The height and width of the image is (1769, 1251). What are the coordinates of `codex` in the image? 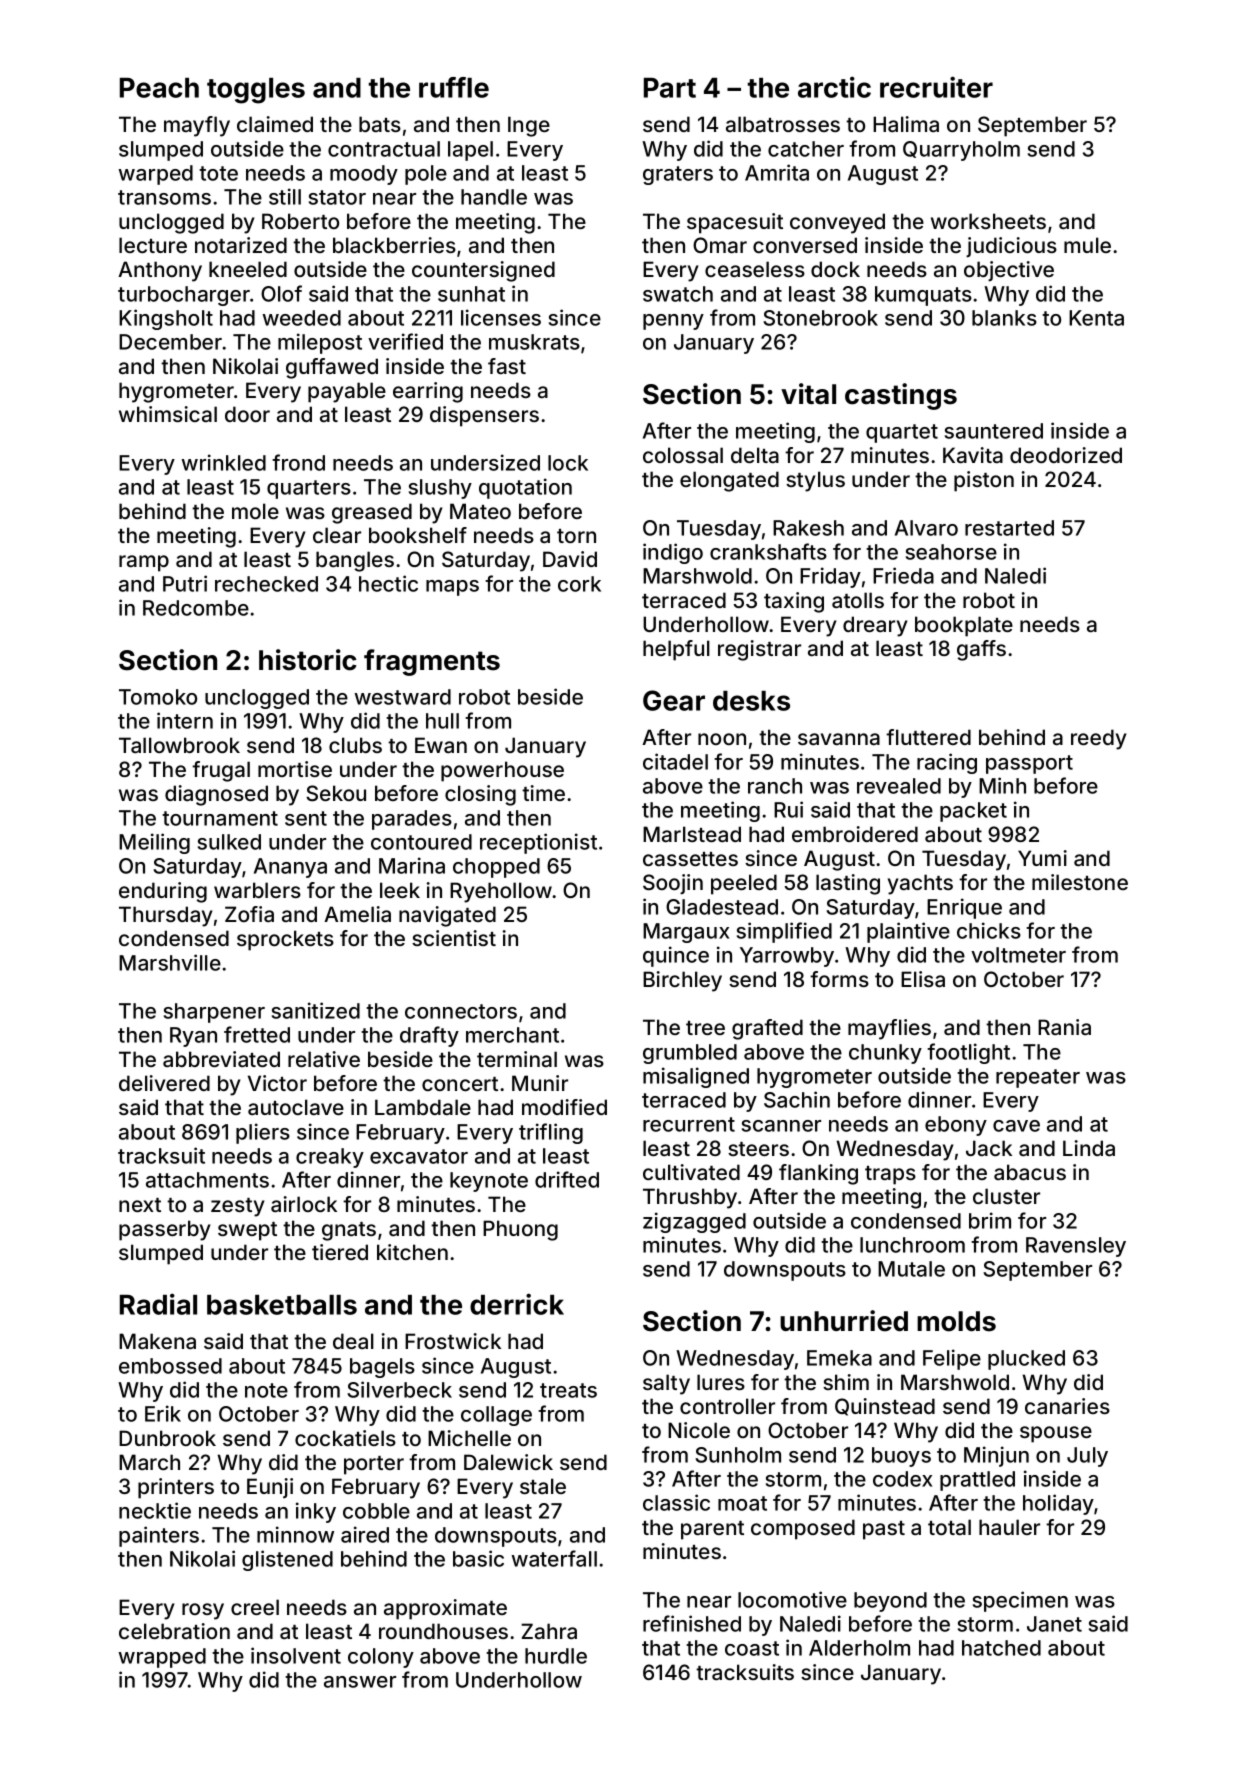 It's located at (902, 1479).
